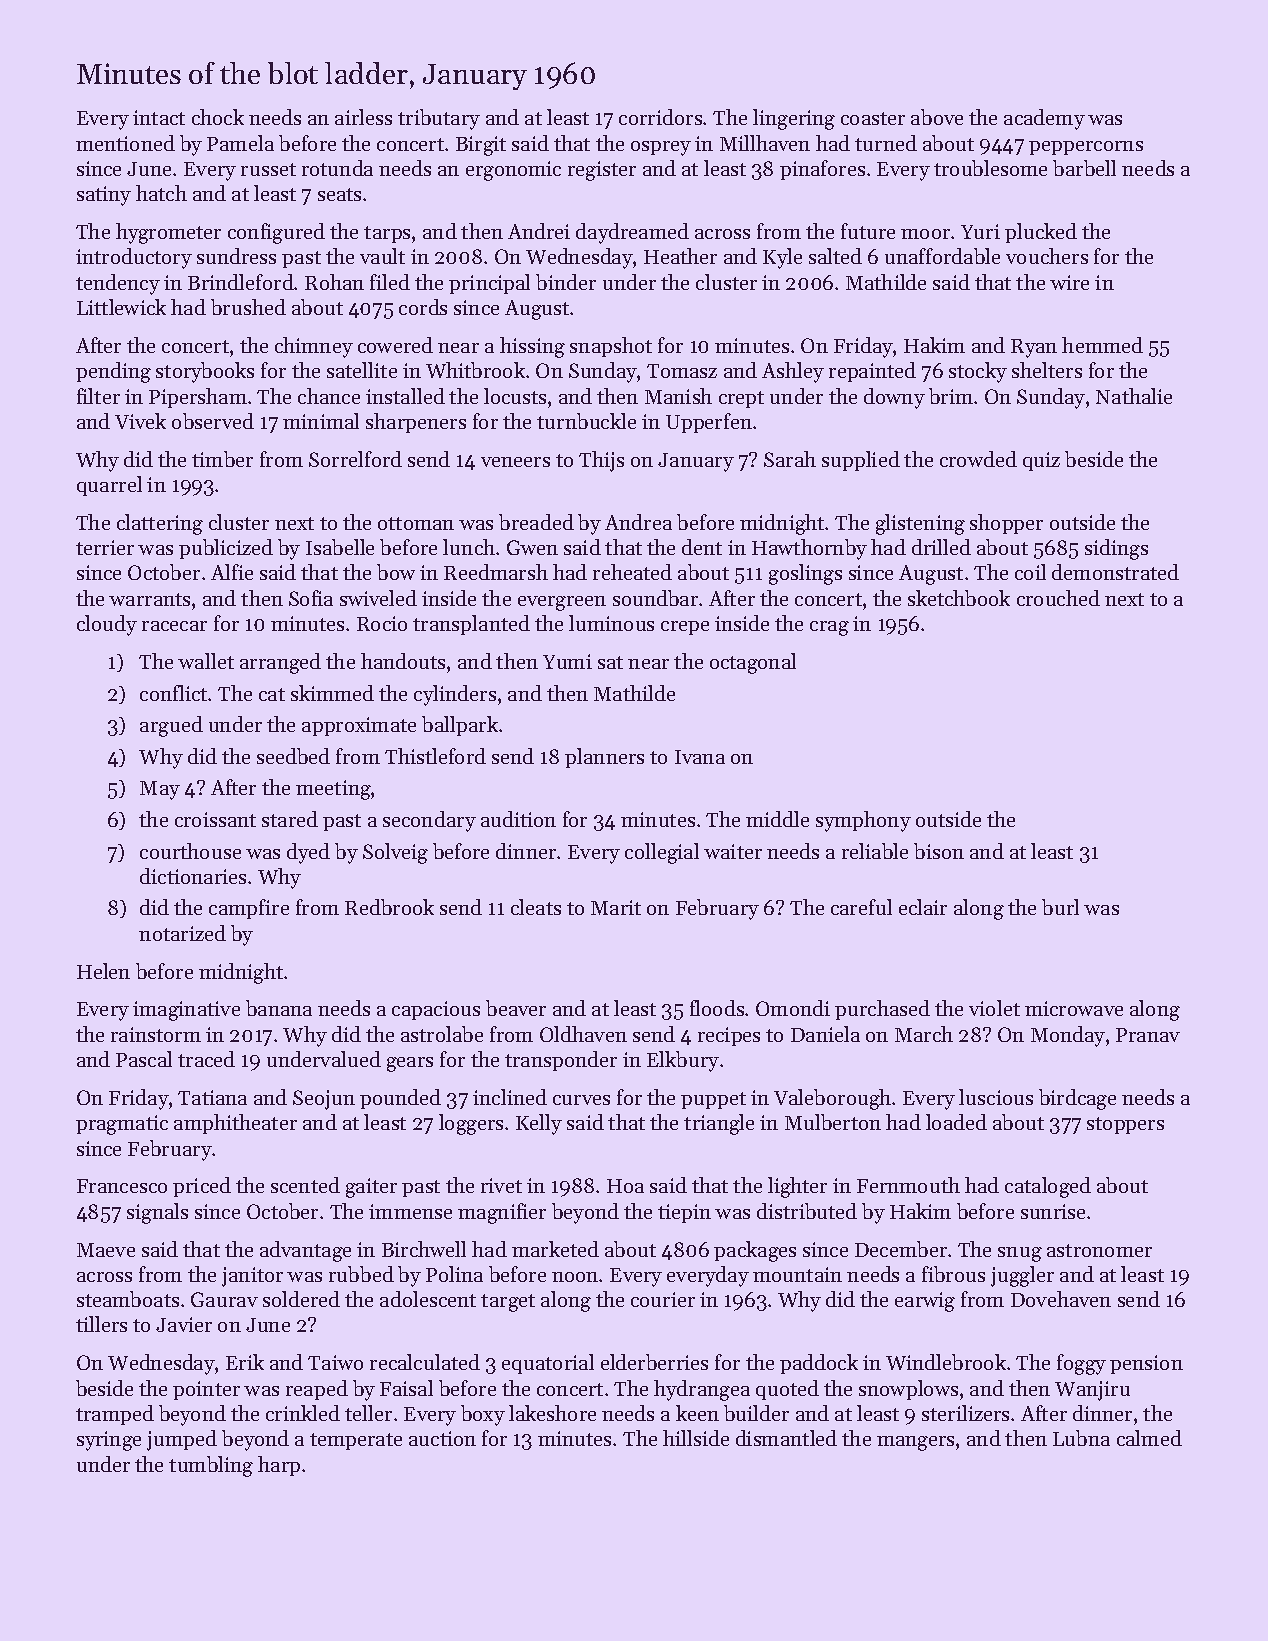 The width and height of the document is (1268, 1641). Describe the element at coordinates (513, 171) in the document. I see `ergonomic` at that location.
